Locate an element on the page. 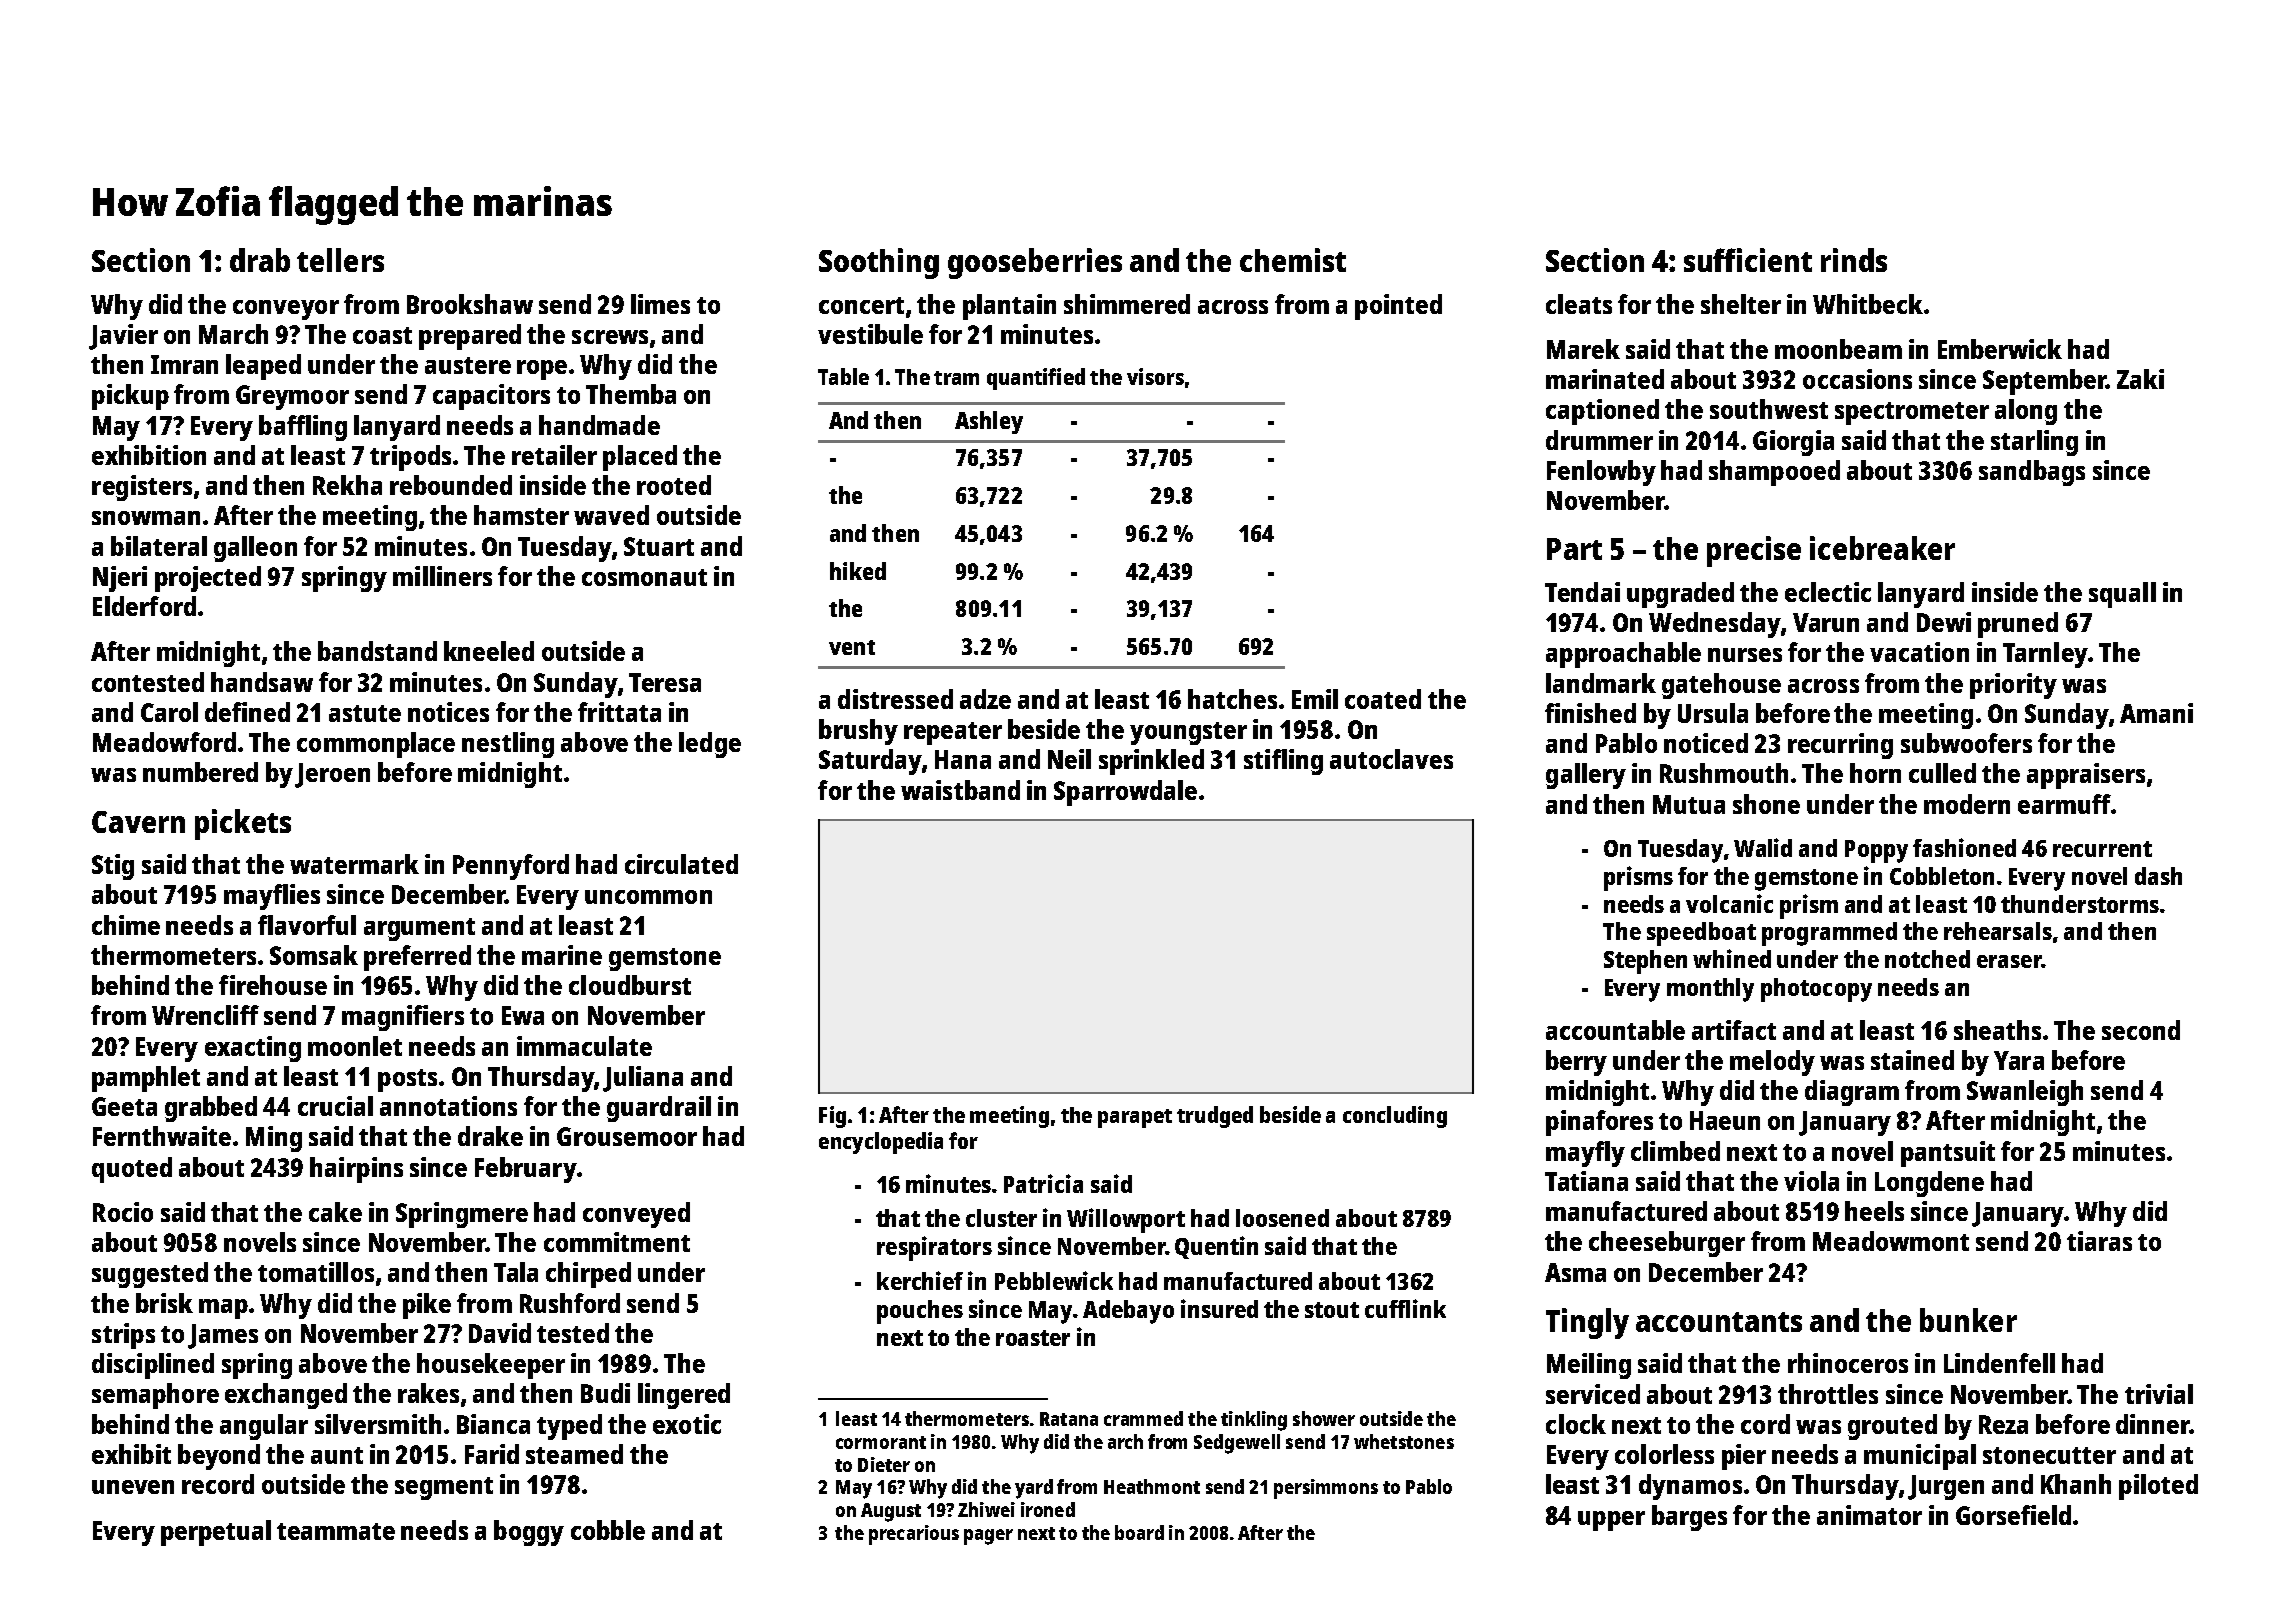 Image resolution: width=2292 pixels, height=1620 pixels. Gorsefield is located at coordinates (2013, 1515).
